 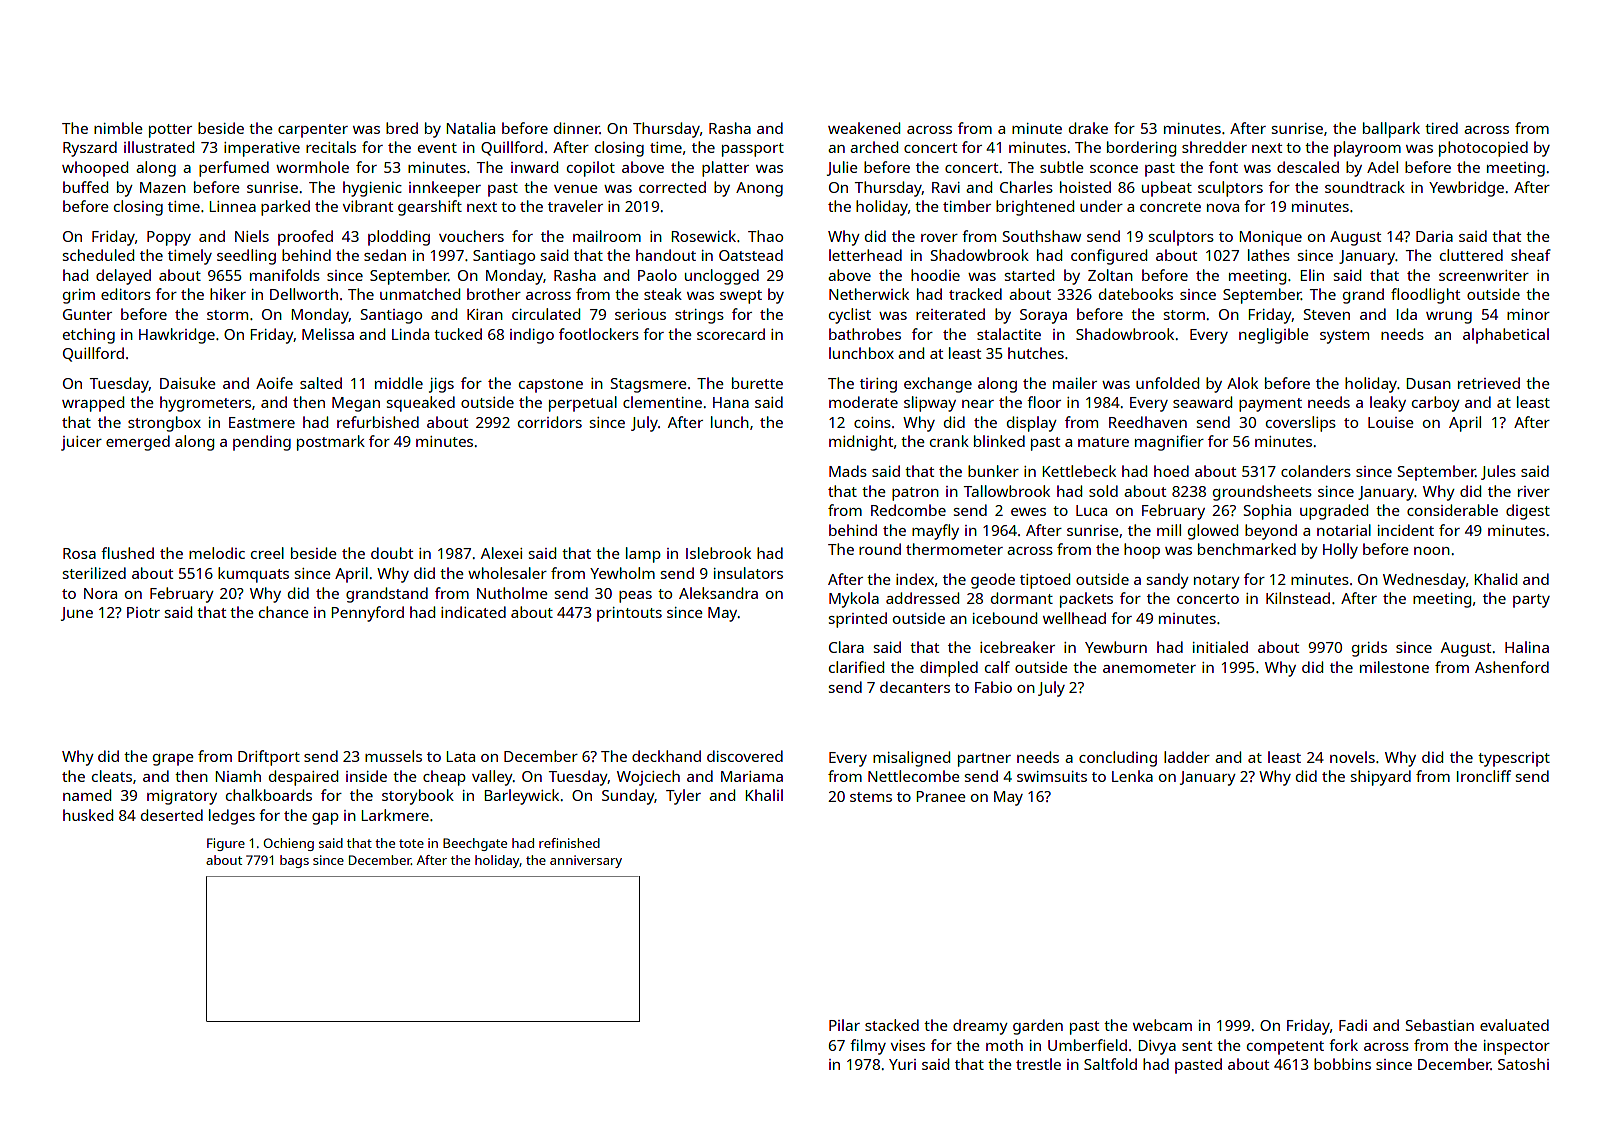 I want to click on Alexei, so click(x=501, y=553).
